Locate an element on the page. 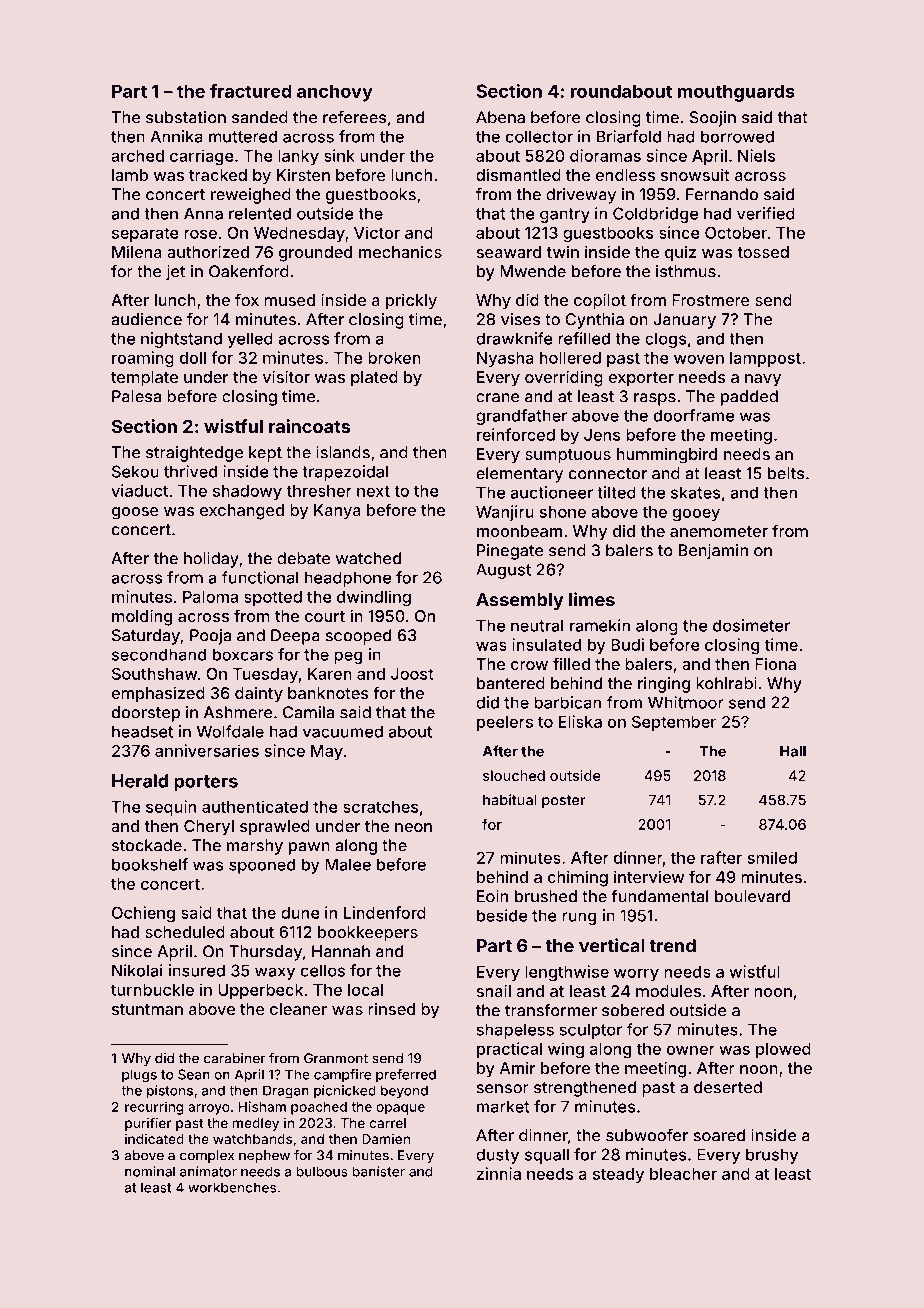  navy is located at coordinates (763, 380).
